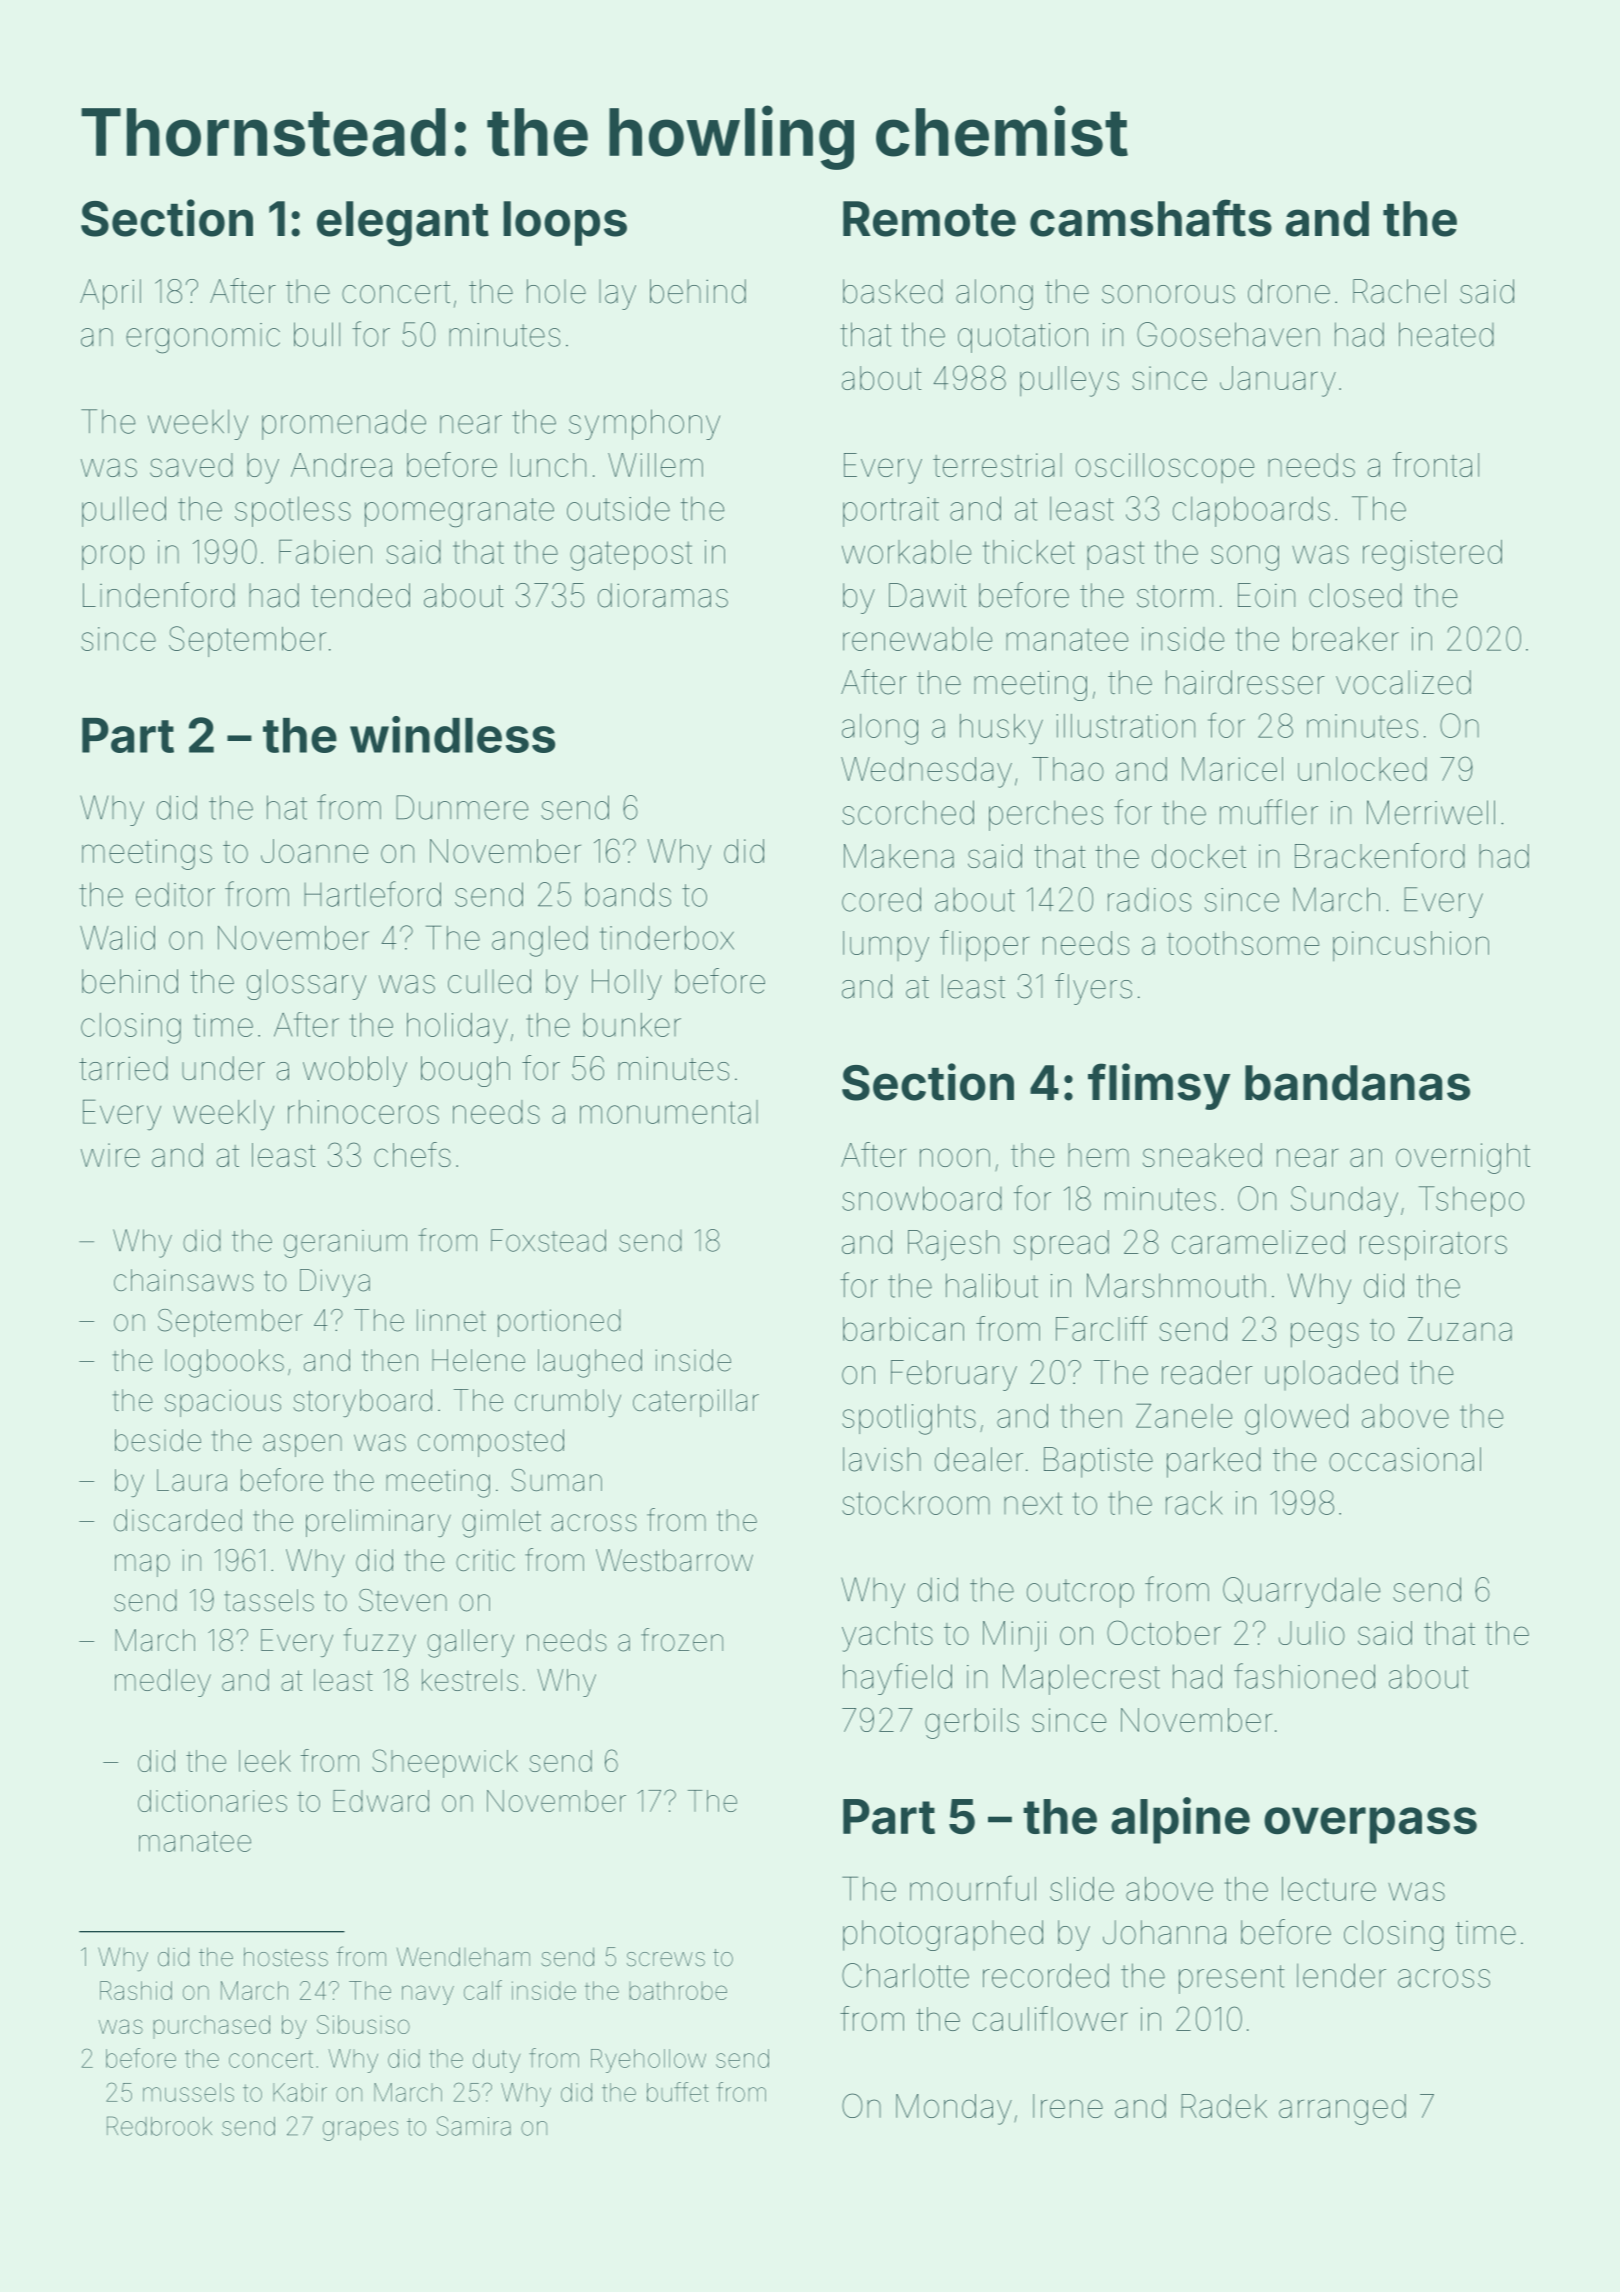 The width and height of the document is (1620, 2292). I want to click on Monday, so click(954, 2109).
